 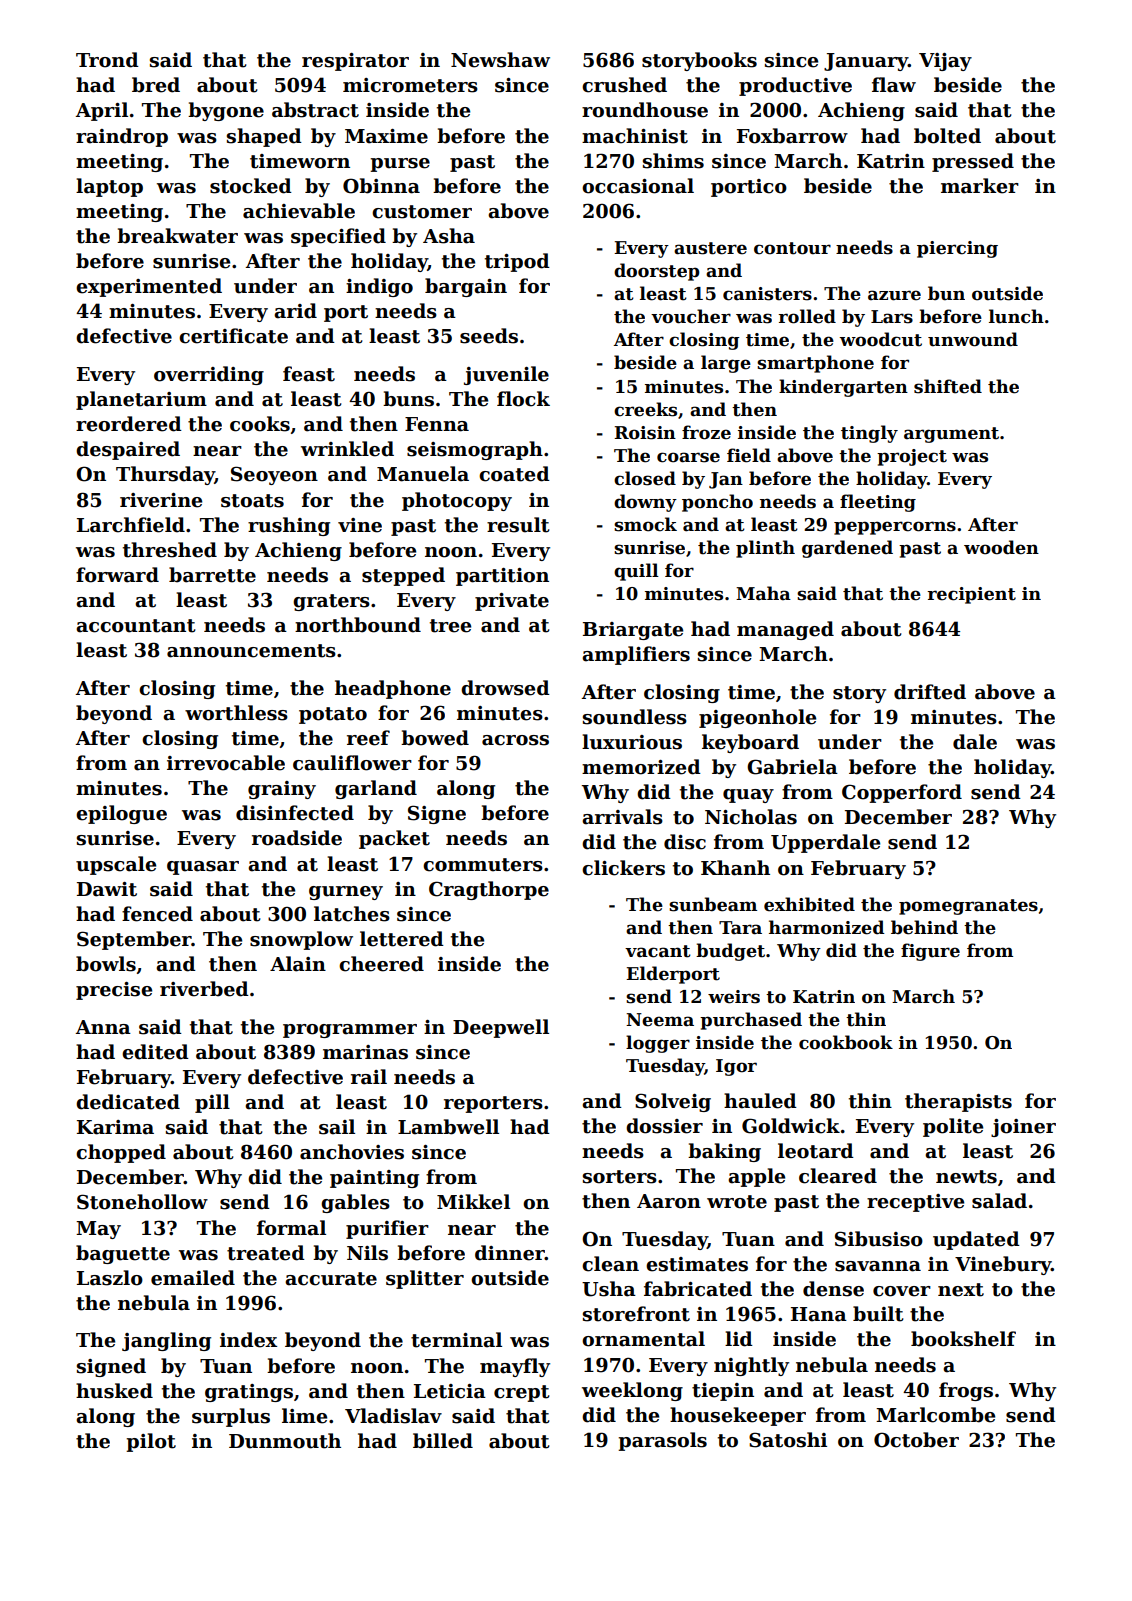 What do you see at coordinates (448, 1127) in the image?
I see `Lambwell` at bounding box center [448, 1127].
